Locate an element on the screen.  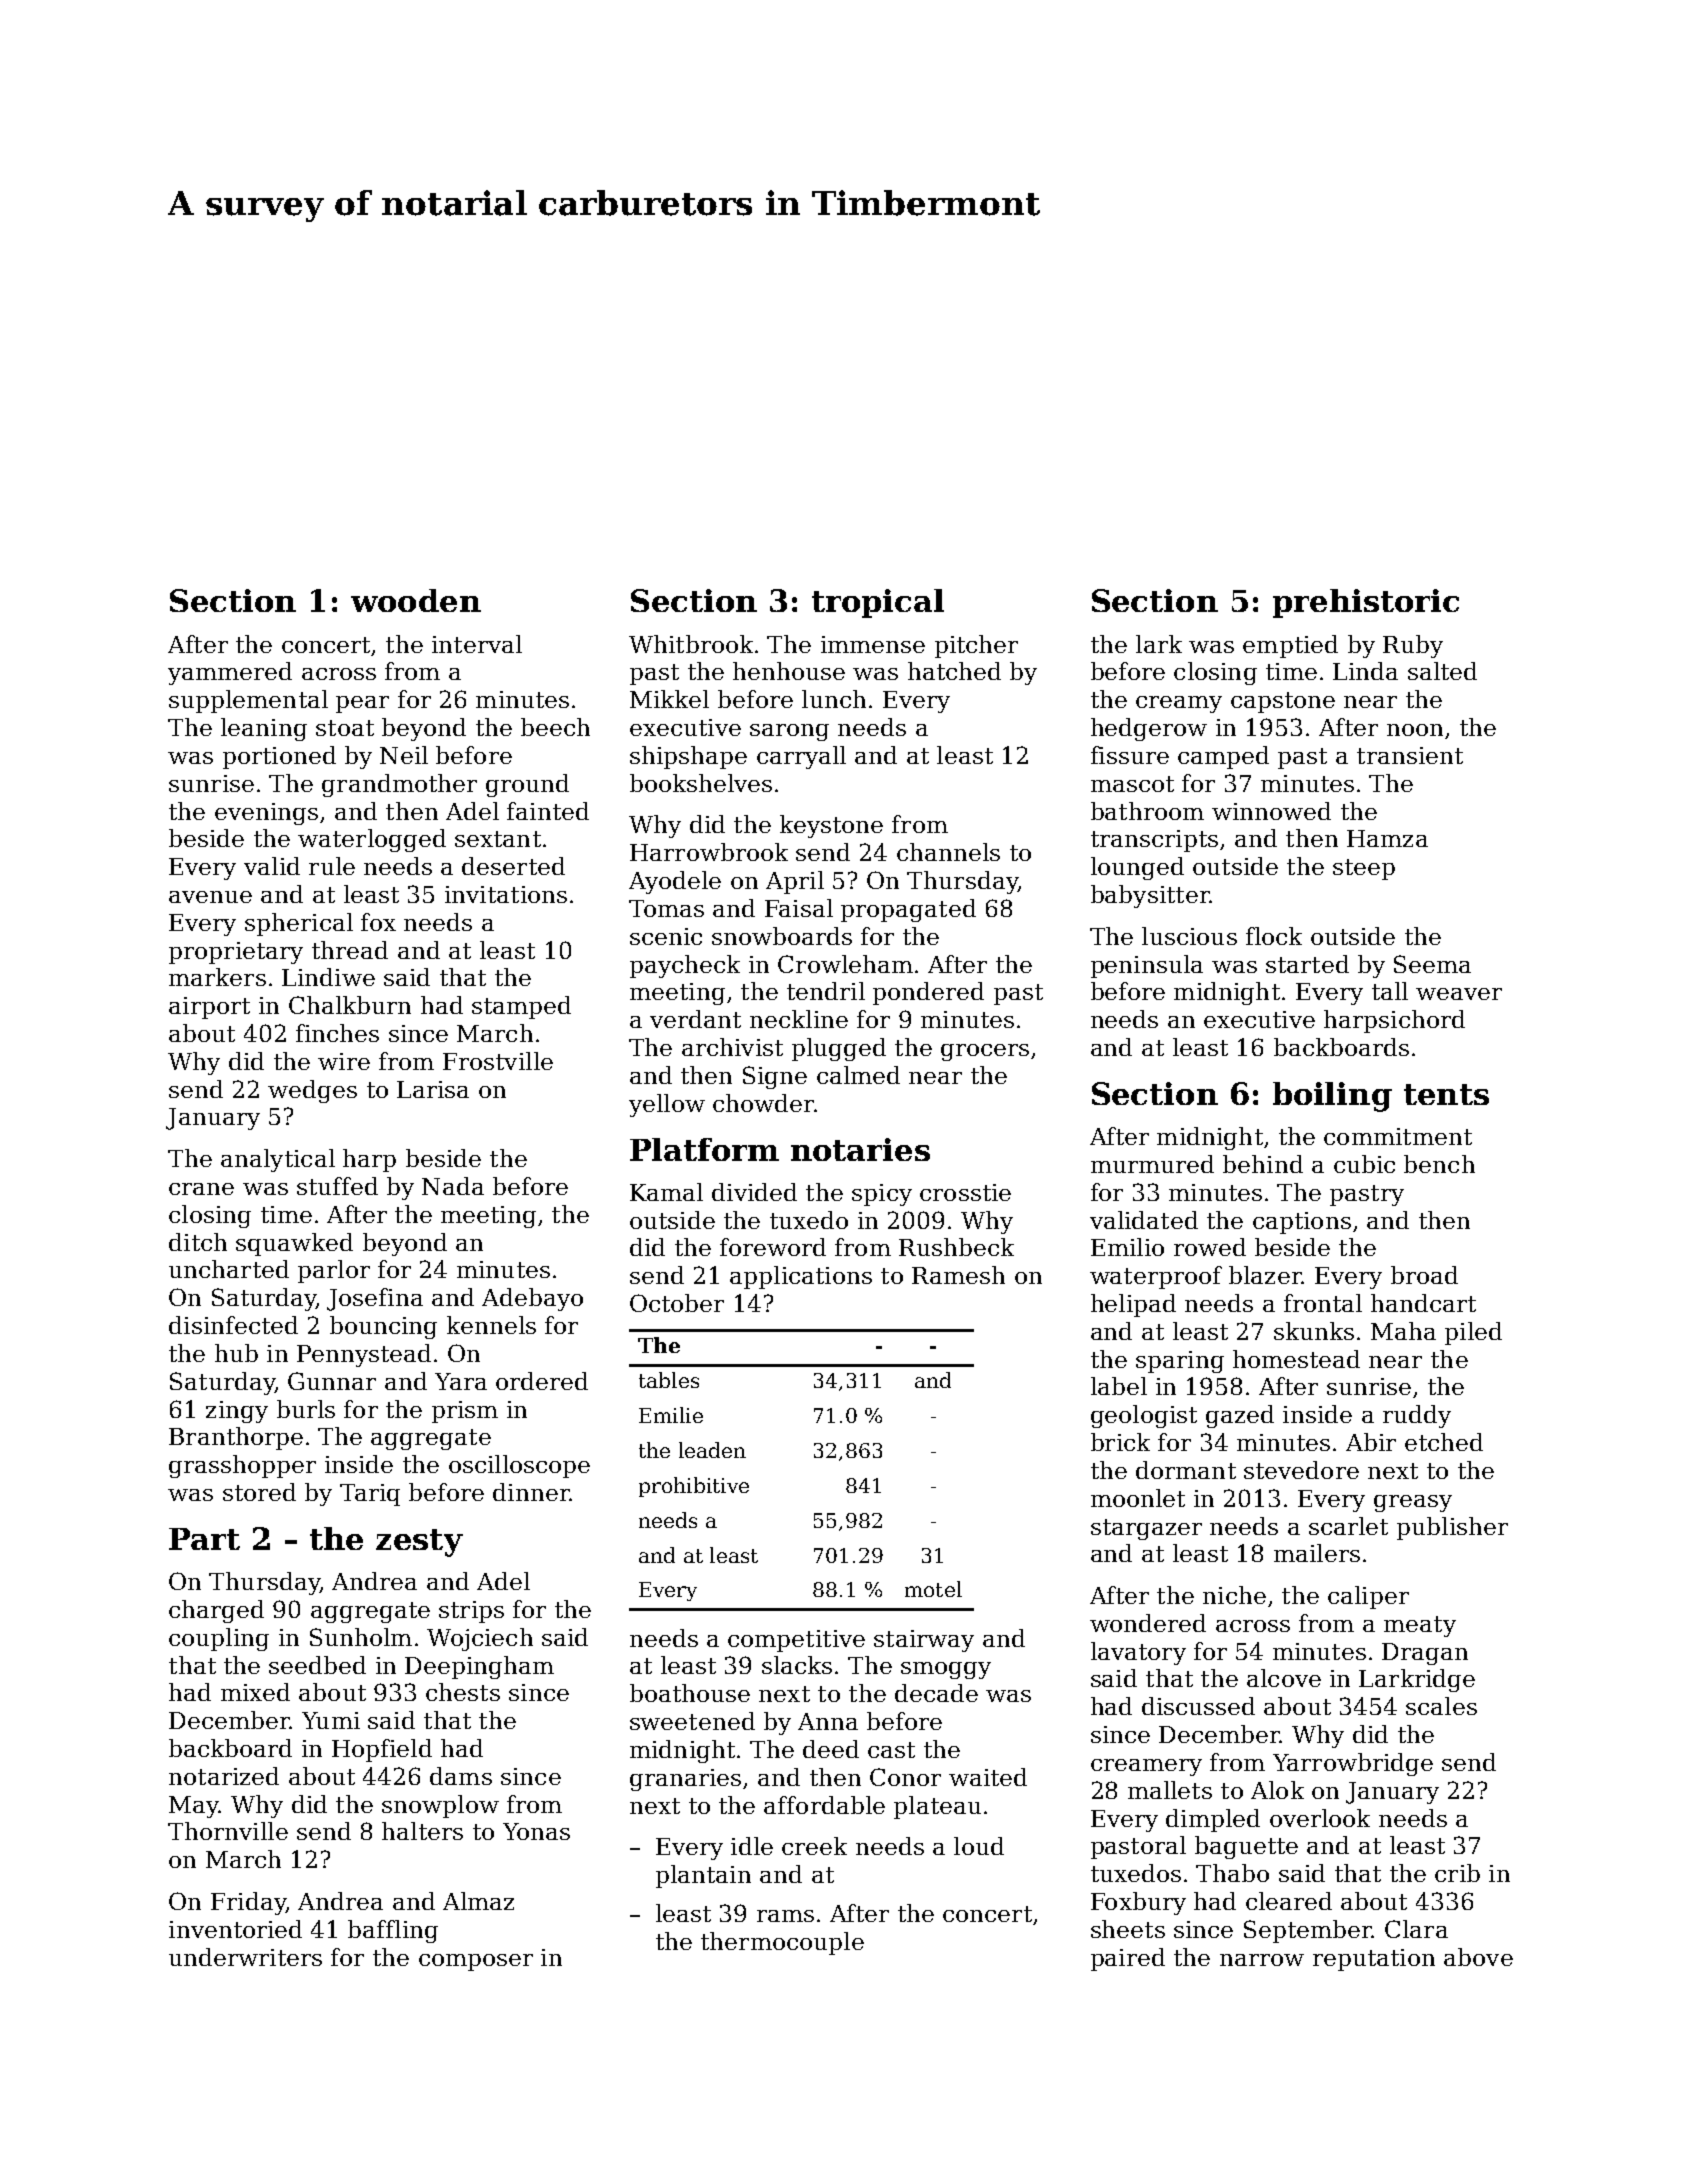
crane is located at coordinates (201, 1189).
